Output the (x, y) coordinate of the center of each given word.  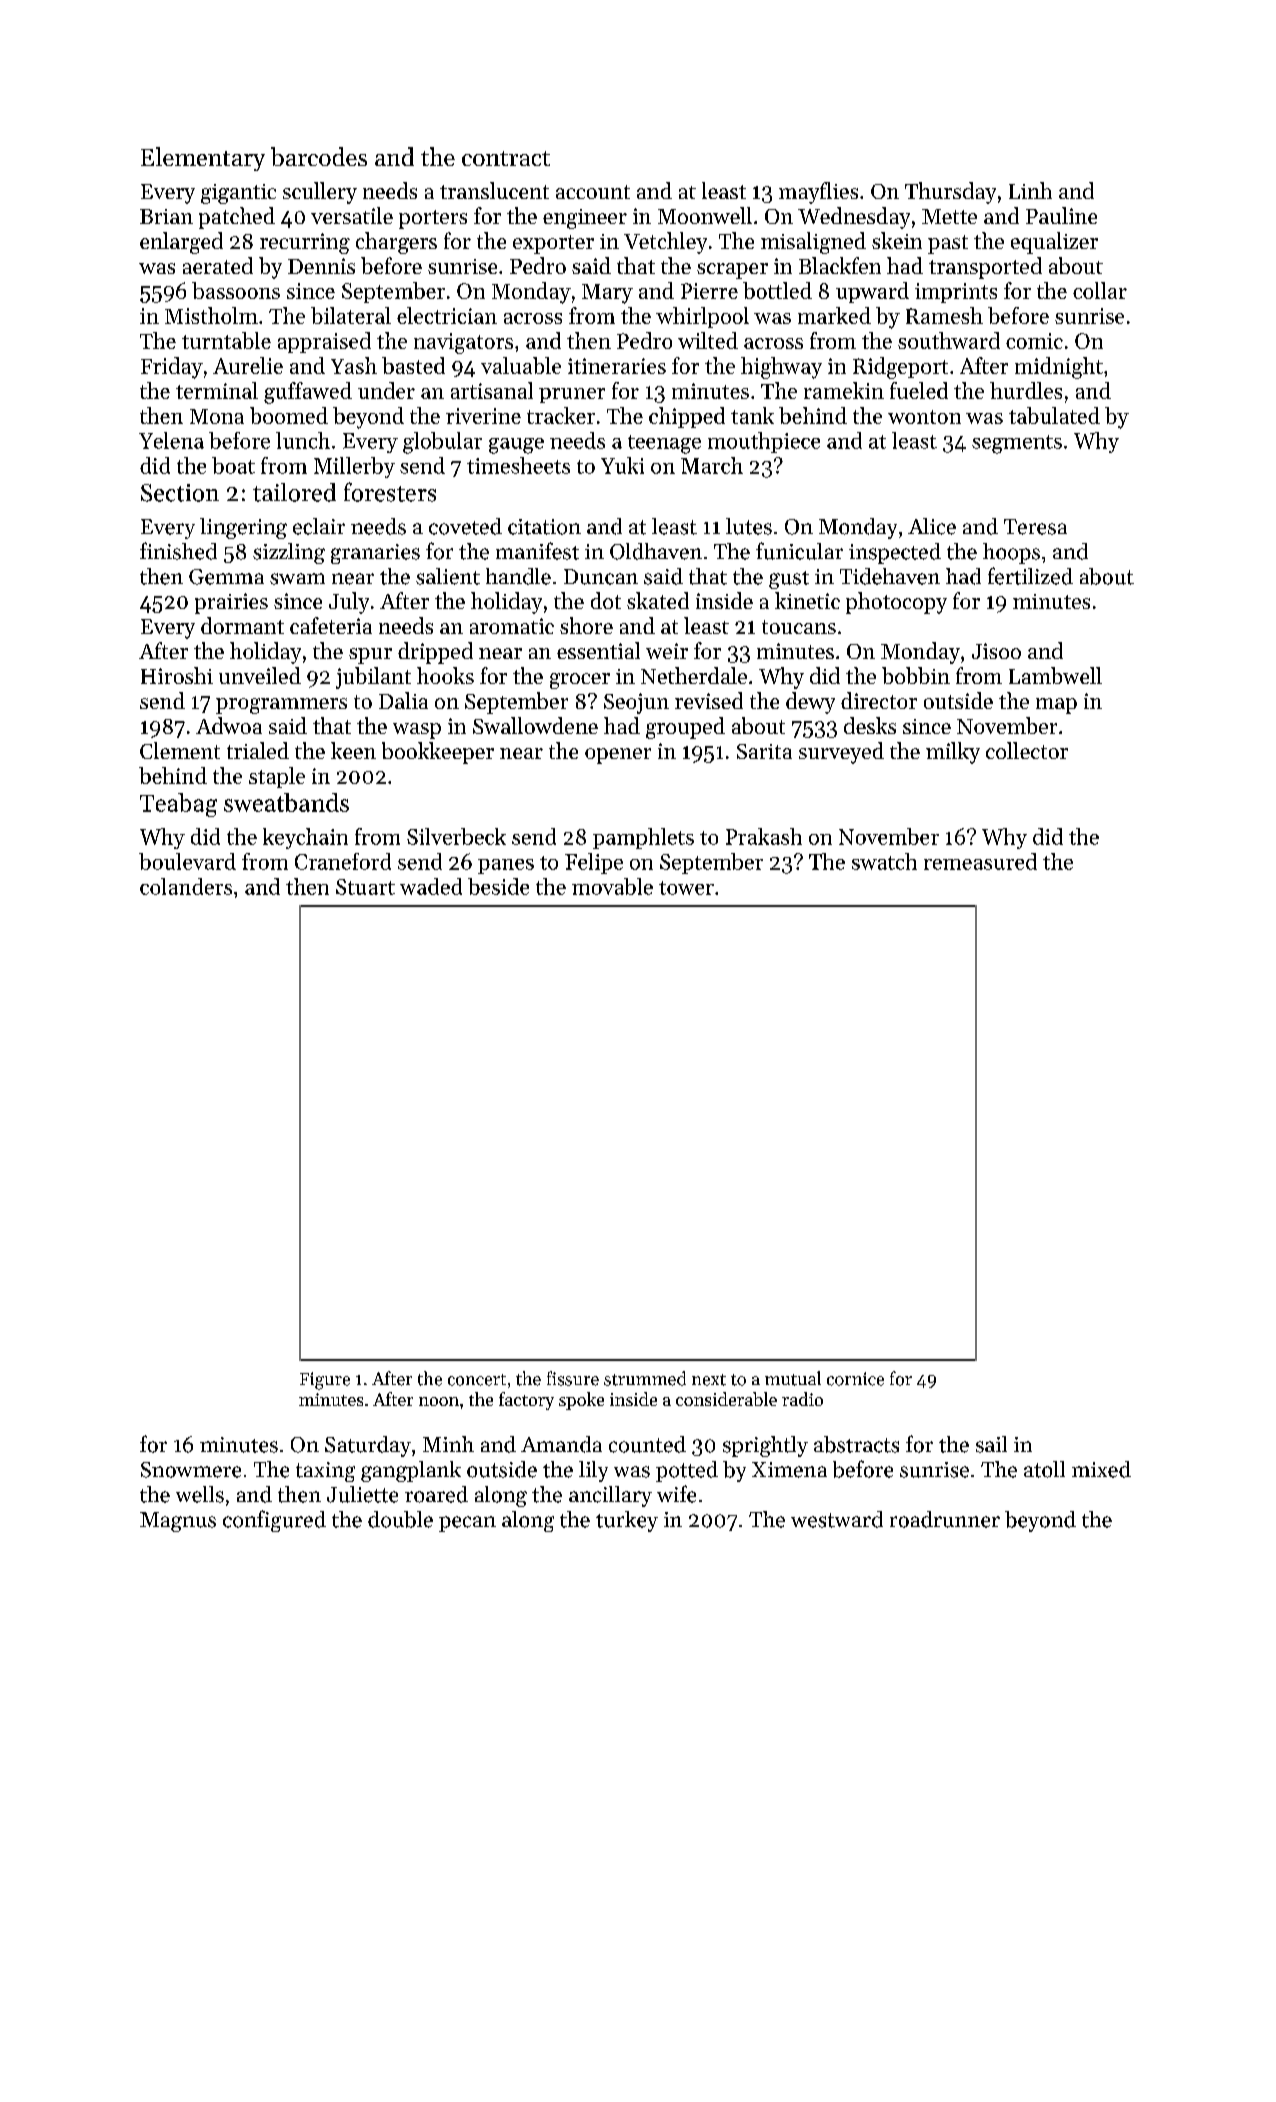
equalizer (1054, 243)
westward (837, 1519)
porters (433, 219)
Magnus (178, 1522)
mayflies (818, 193)
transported (985, 268)
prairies (231, 603)
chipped (687, 417)
